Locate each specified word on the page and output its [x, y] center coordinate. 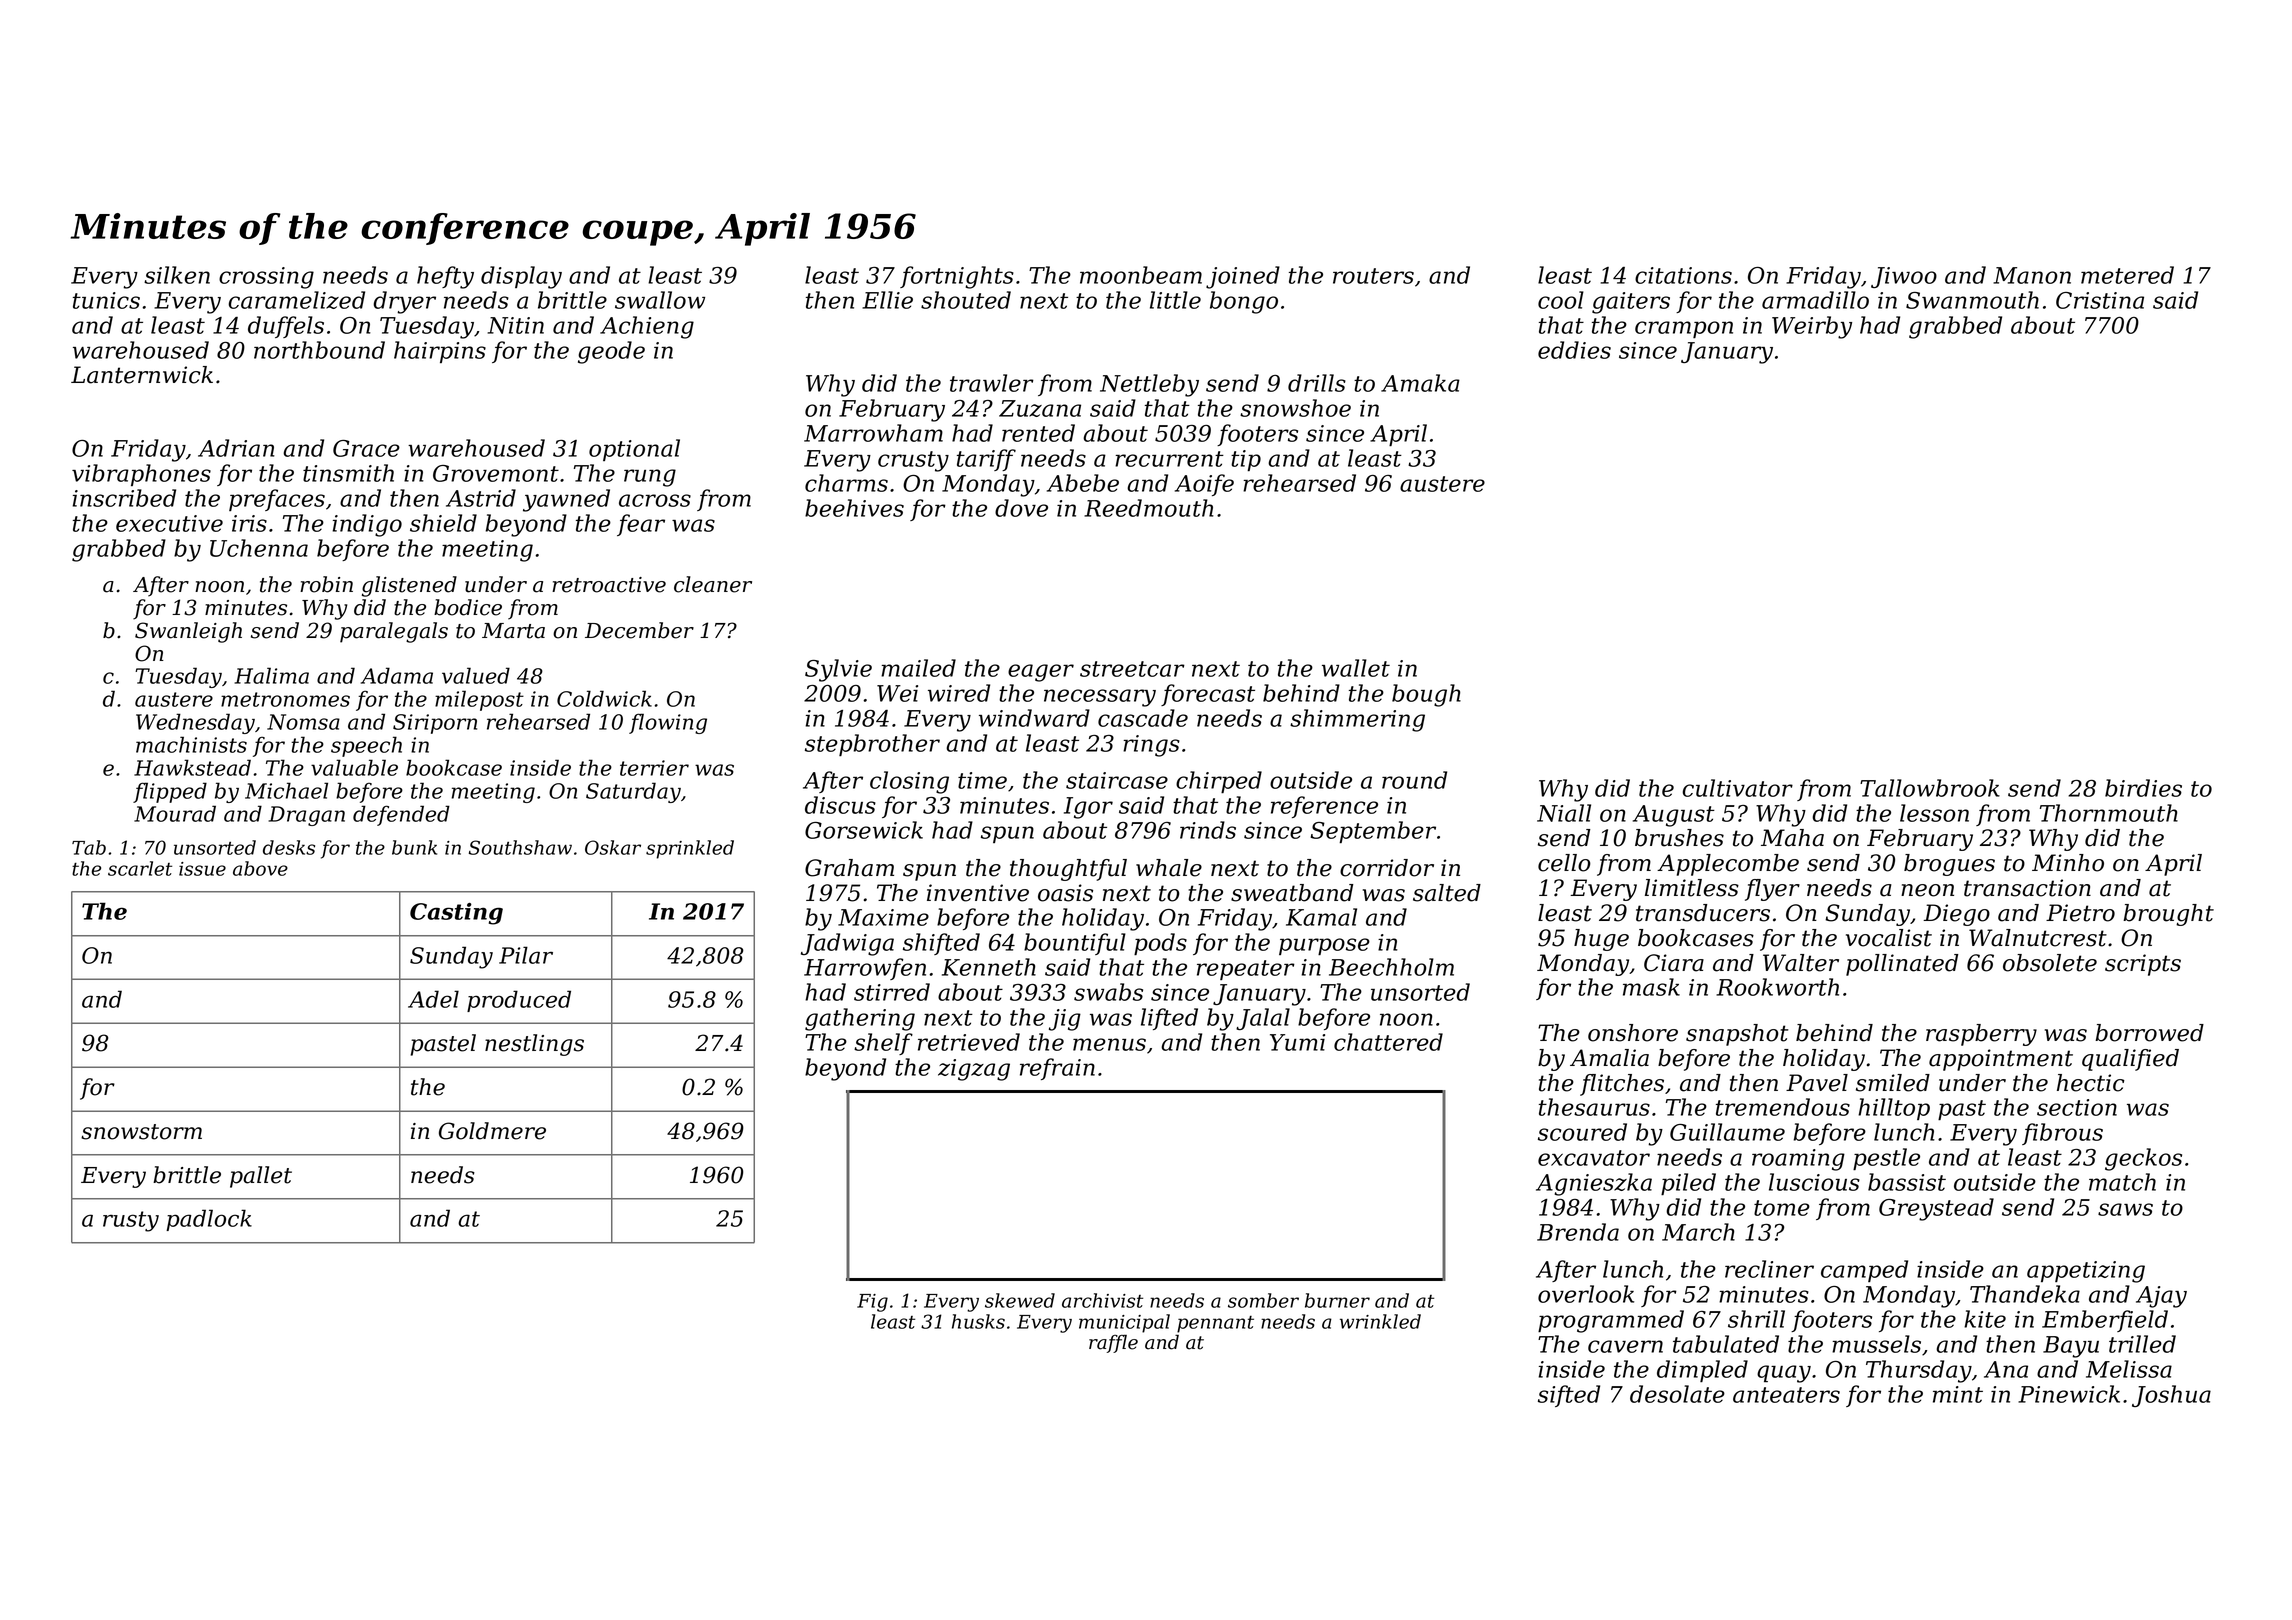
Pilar [526, 955]
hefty [445, 277]
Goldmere [492, 1131]
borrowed [2149, 1033]
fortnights [957, 277]
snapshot [1737, 1035]
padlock [209, 1220]
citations [1683, 275]
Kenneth [989, 967]
